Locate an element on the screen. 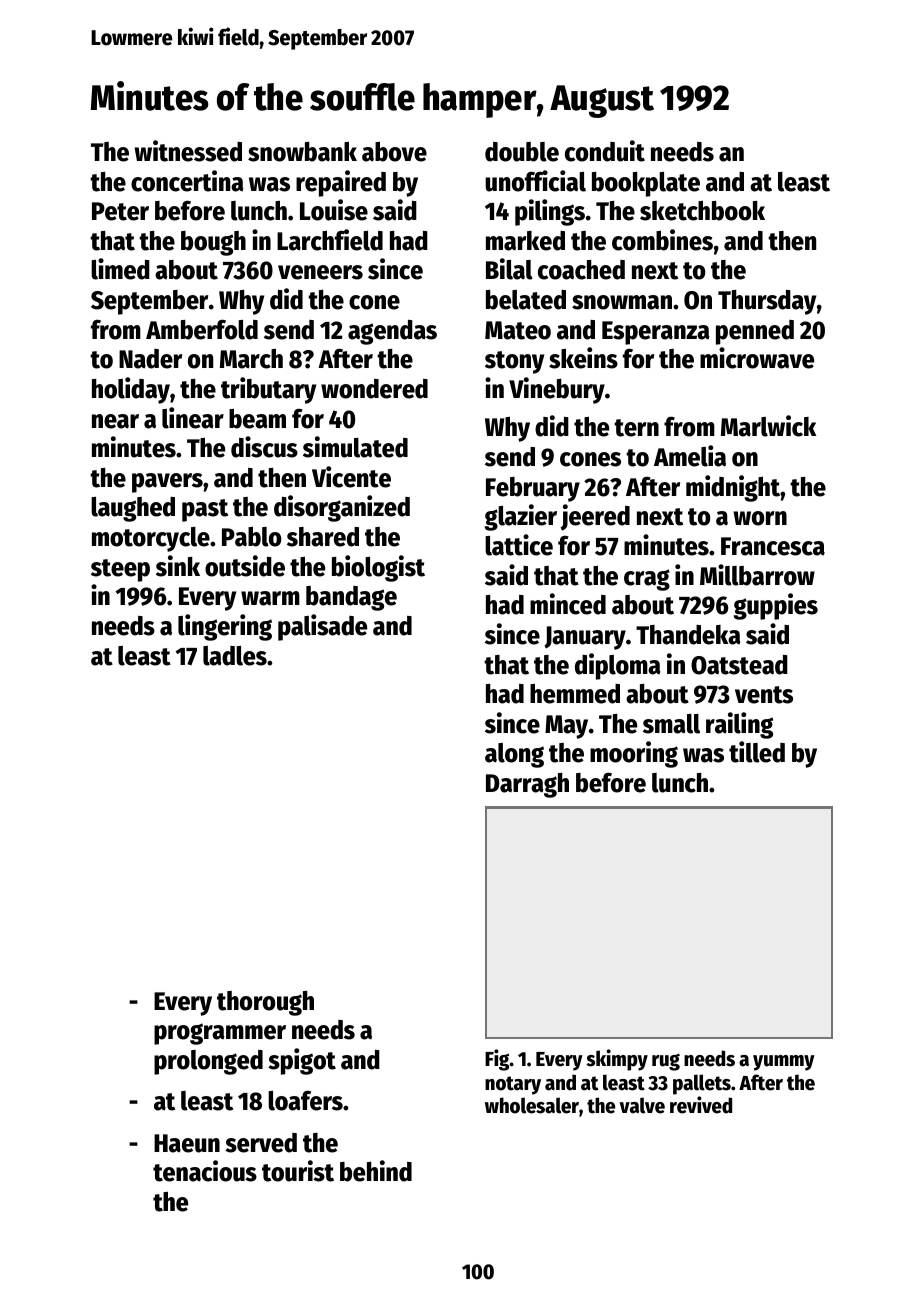  Haeun is located at coordinates (187, 1143).
